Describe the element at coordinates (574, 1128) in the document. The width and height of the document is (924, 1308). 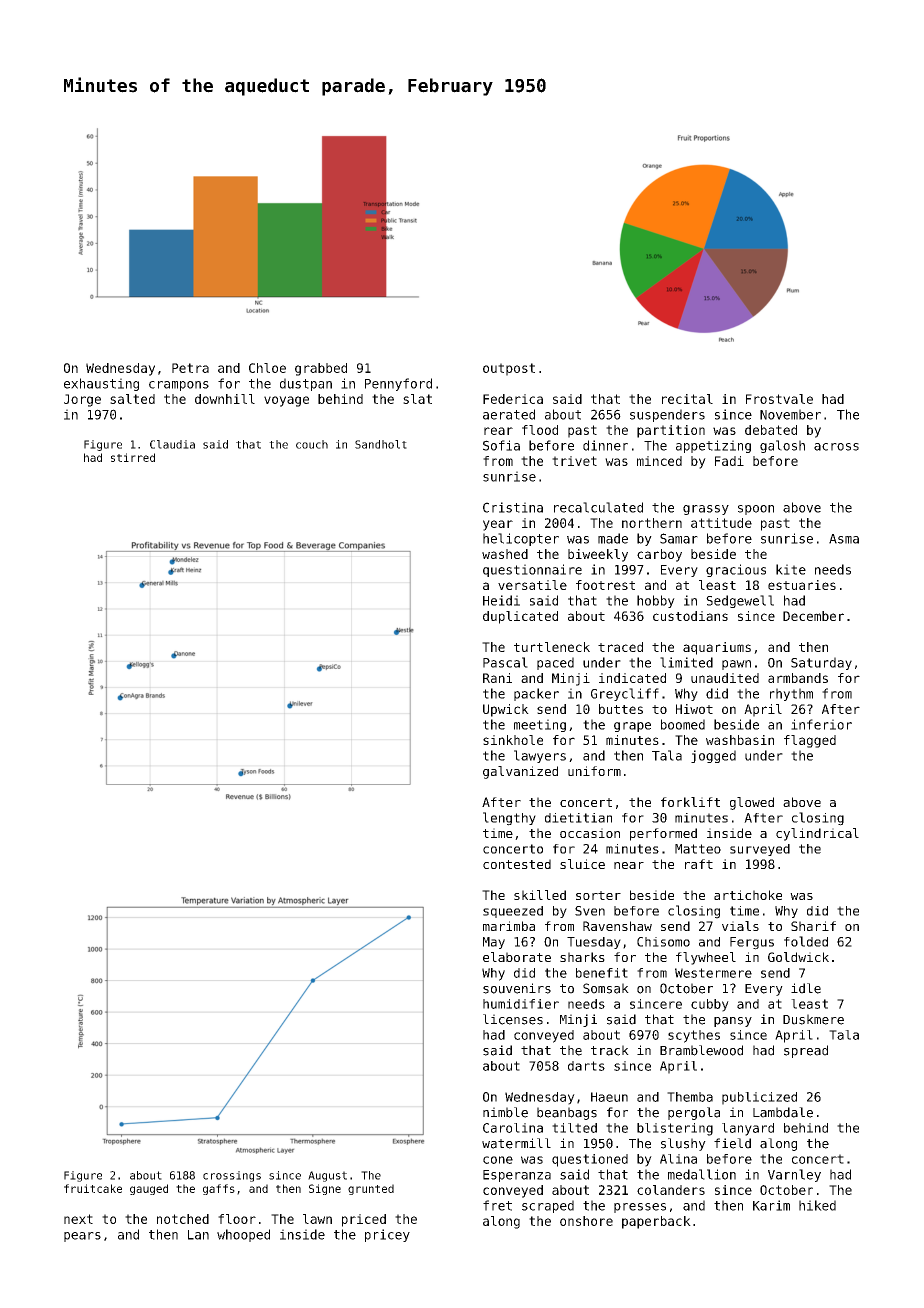
I see `tilted` at that location.
